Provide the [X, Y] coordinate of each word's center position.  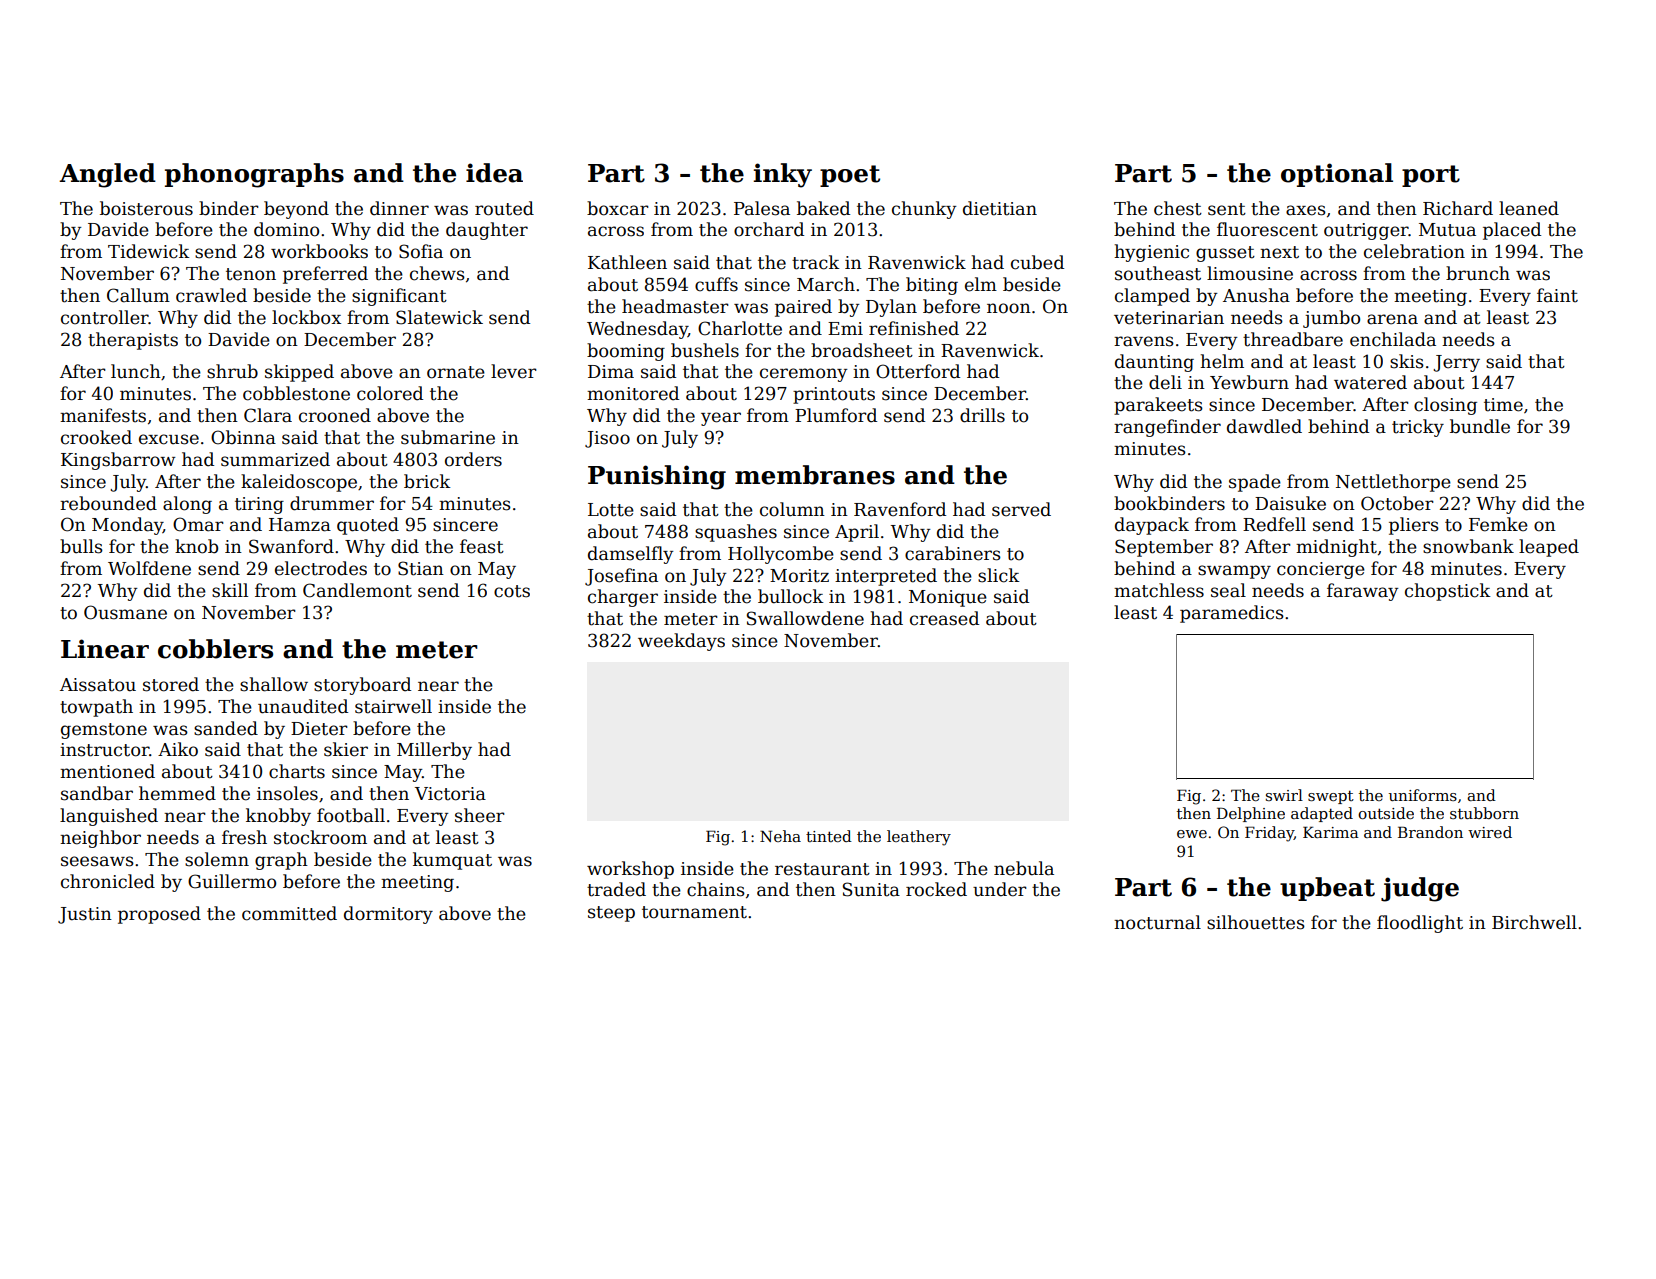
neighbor [100, 839]
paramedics [1232, 614]
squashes [736, 533]
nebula [1024, 868]
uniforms [1423, 795]
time [1503, 405]
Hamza [300, 525]
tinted [829, 836]
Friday [1269, 834]
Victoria [450, 794]
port [1431, 176]
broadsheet [862, 350]
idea [494, 173]
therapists [133, 341]
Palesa [762, 208]
